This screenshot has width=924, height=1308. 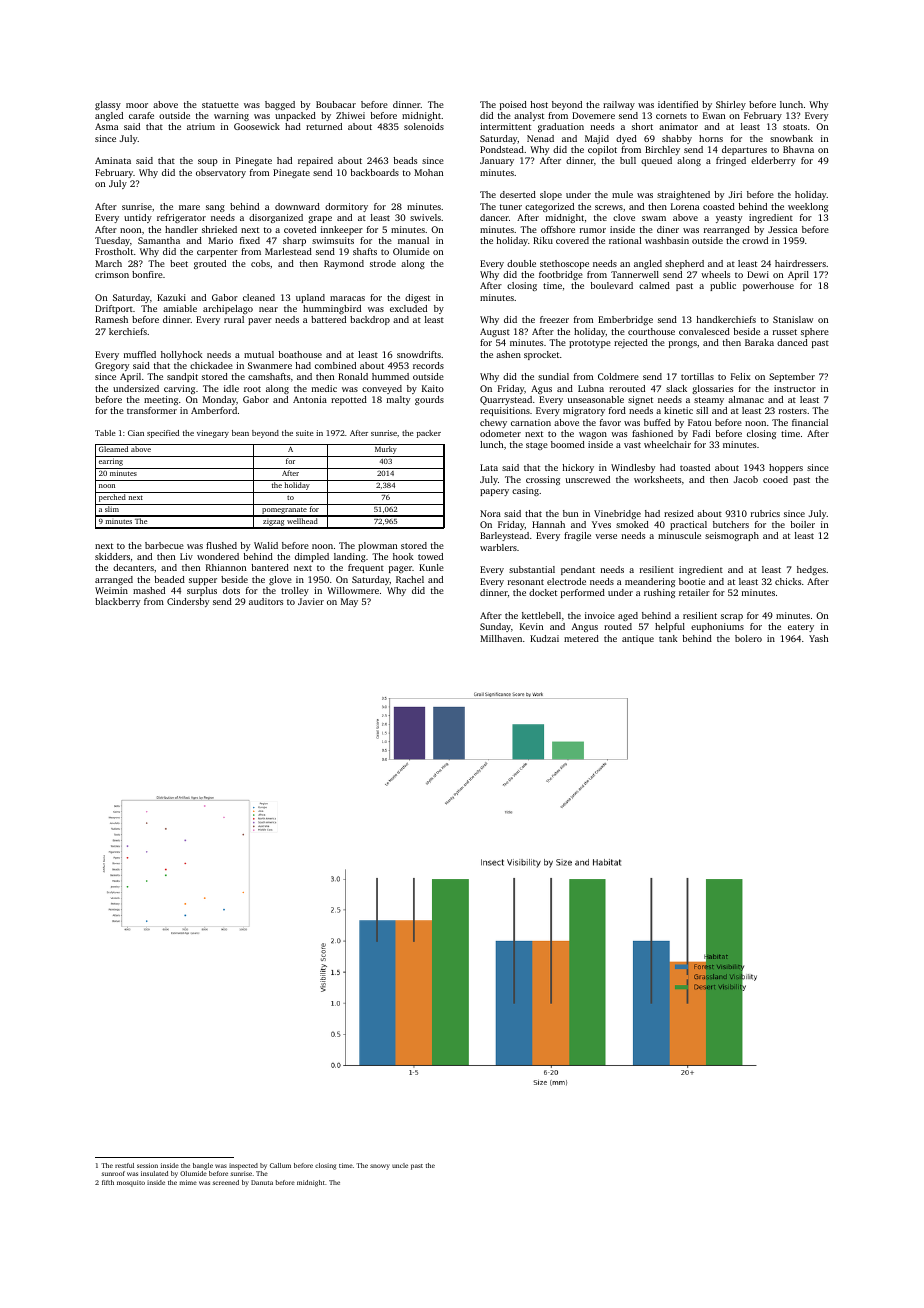 What do you see at coordinates (748, 638) in the screenshot?
I see `bolero` at bounding box center [748, 638].
